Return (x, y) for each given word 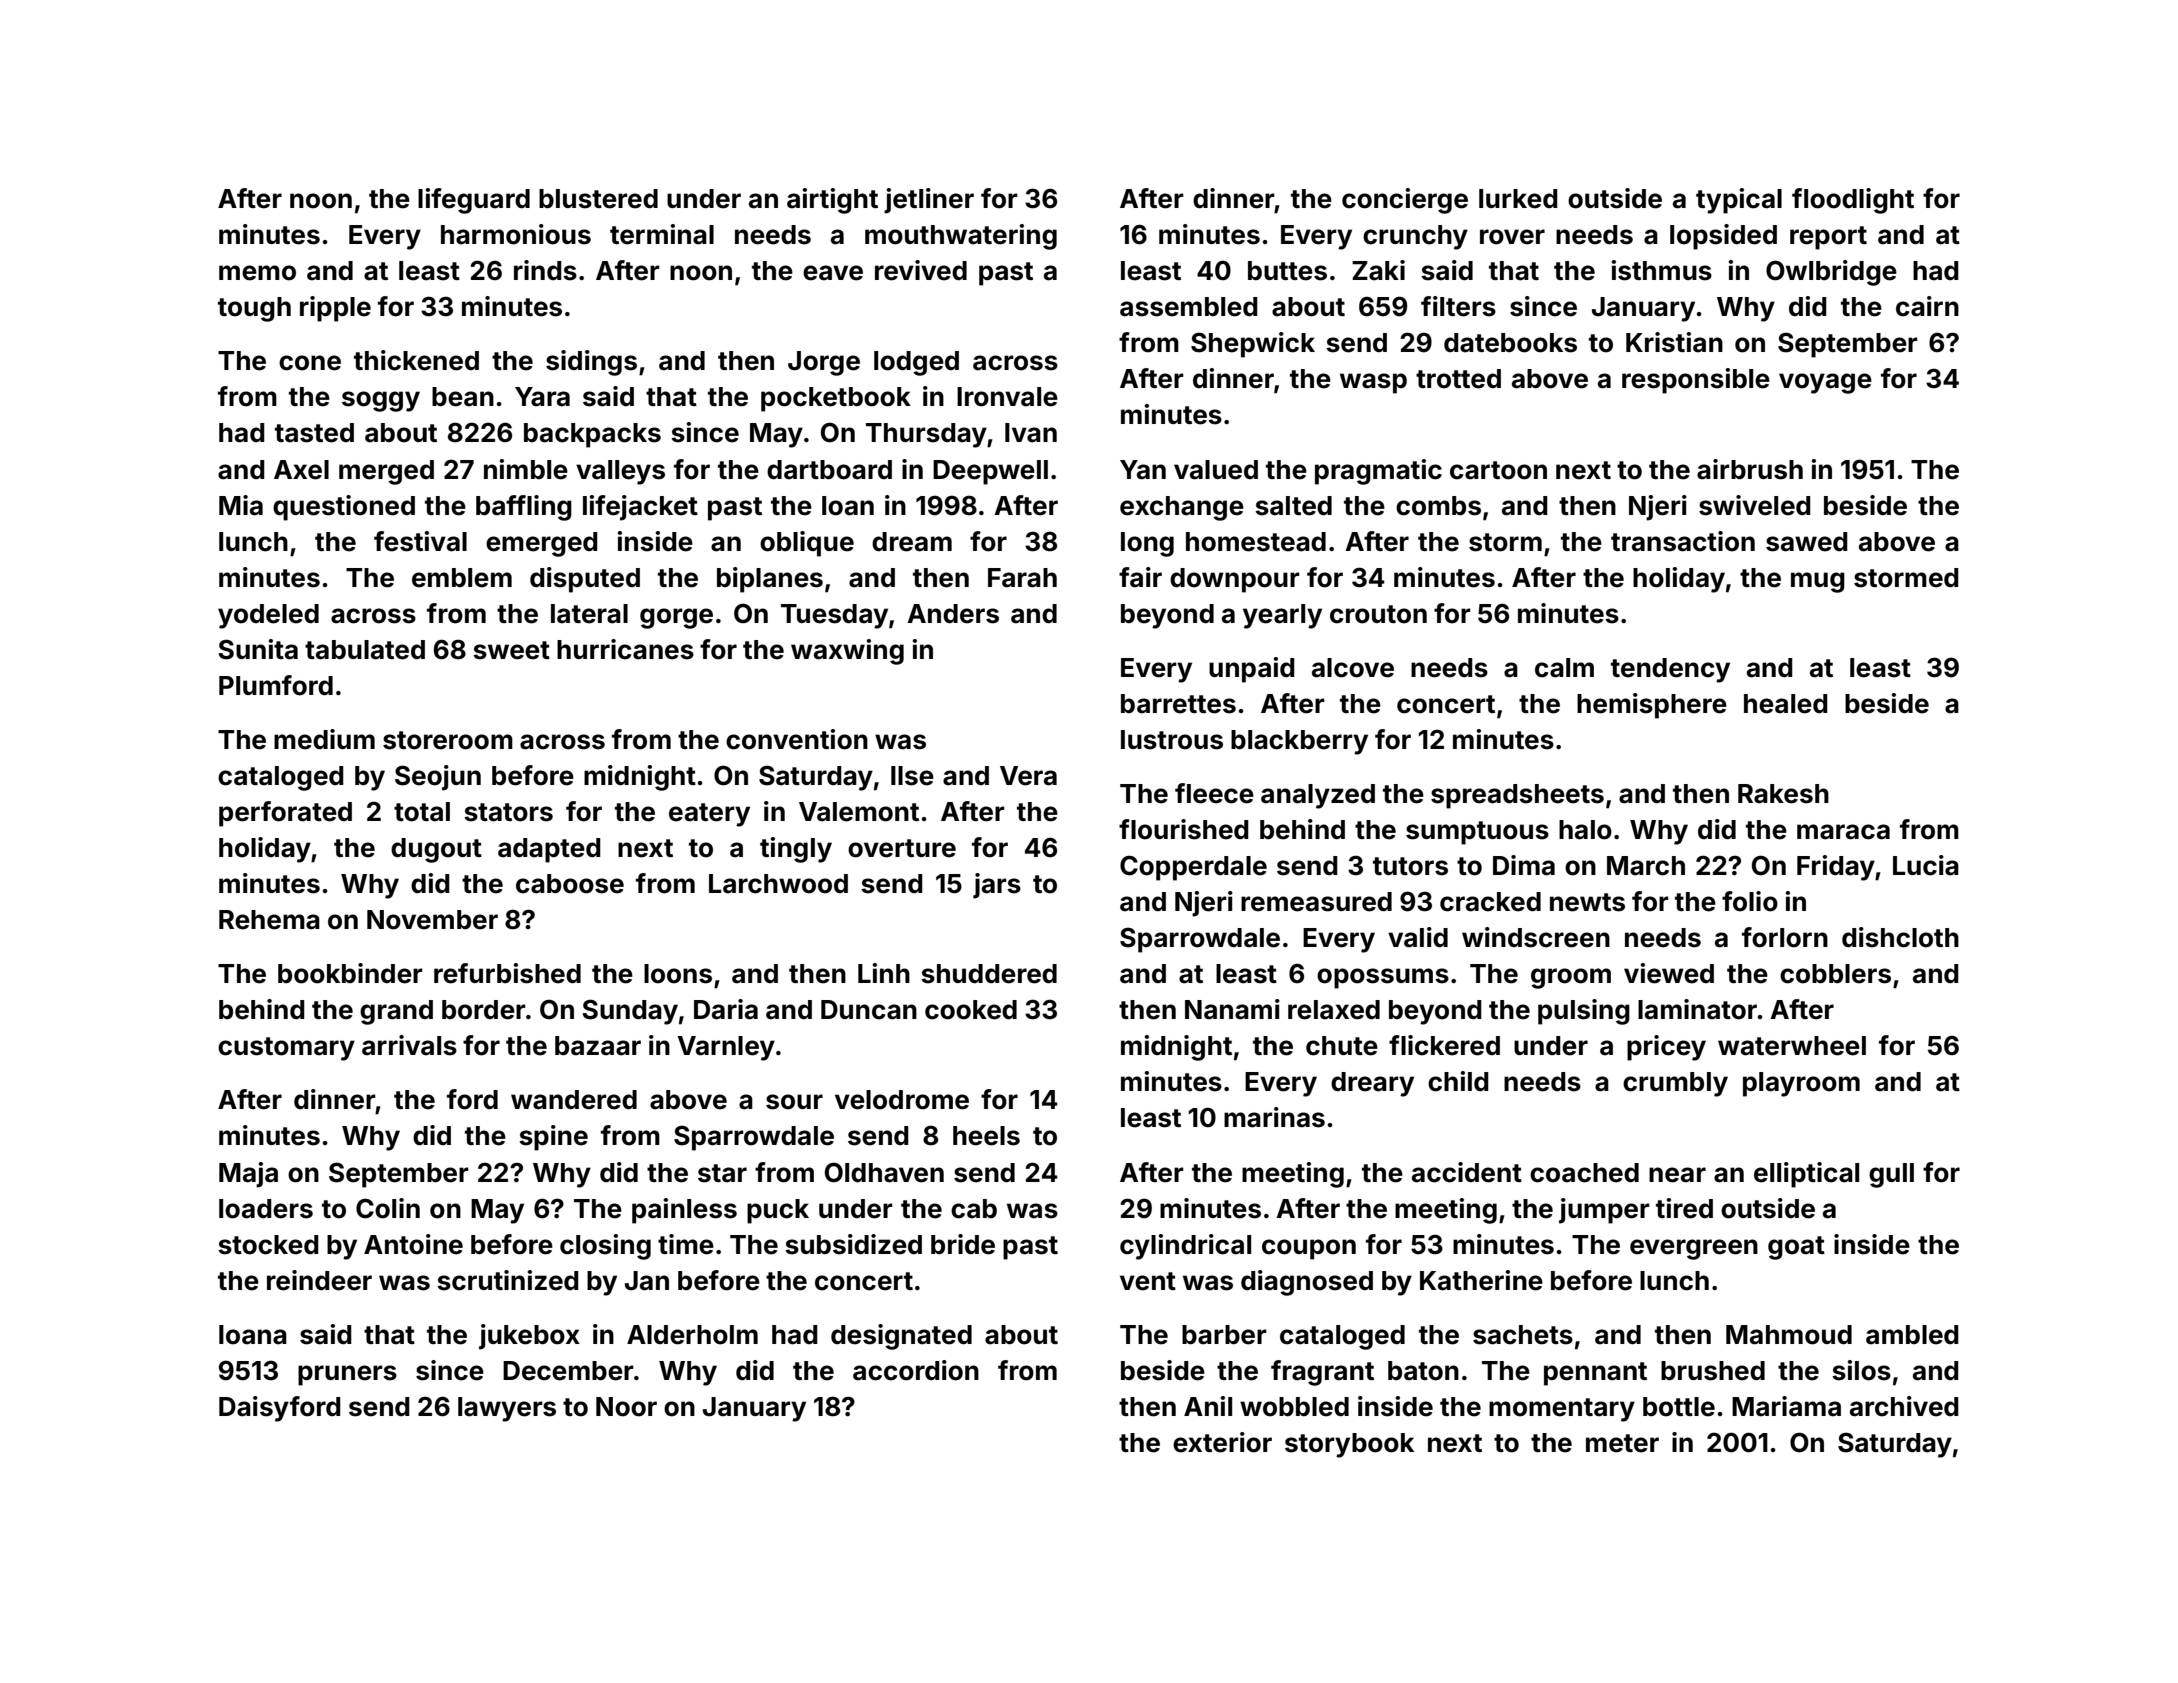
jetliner (929, 201)
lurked (1518, 199)
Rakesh (1783, 794)
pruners (347, 1375)
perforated (285, 814)
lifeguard (474, 201)
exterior (1222, 1442)
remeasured (1316, 902)
